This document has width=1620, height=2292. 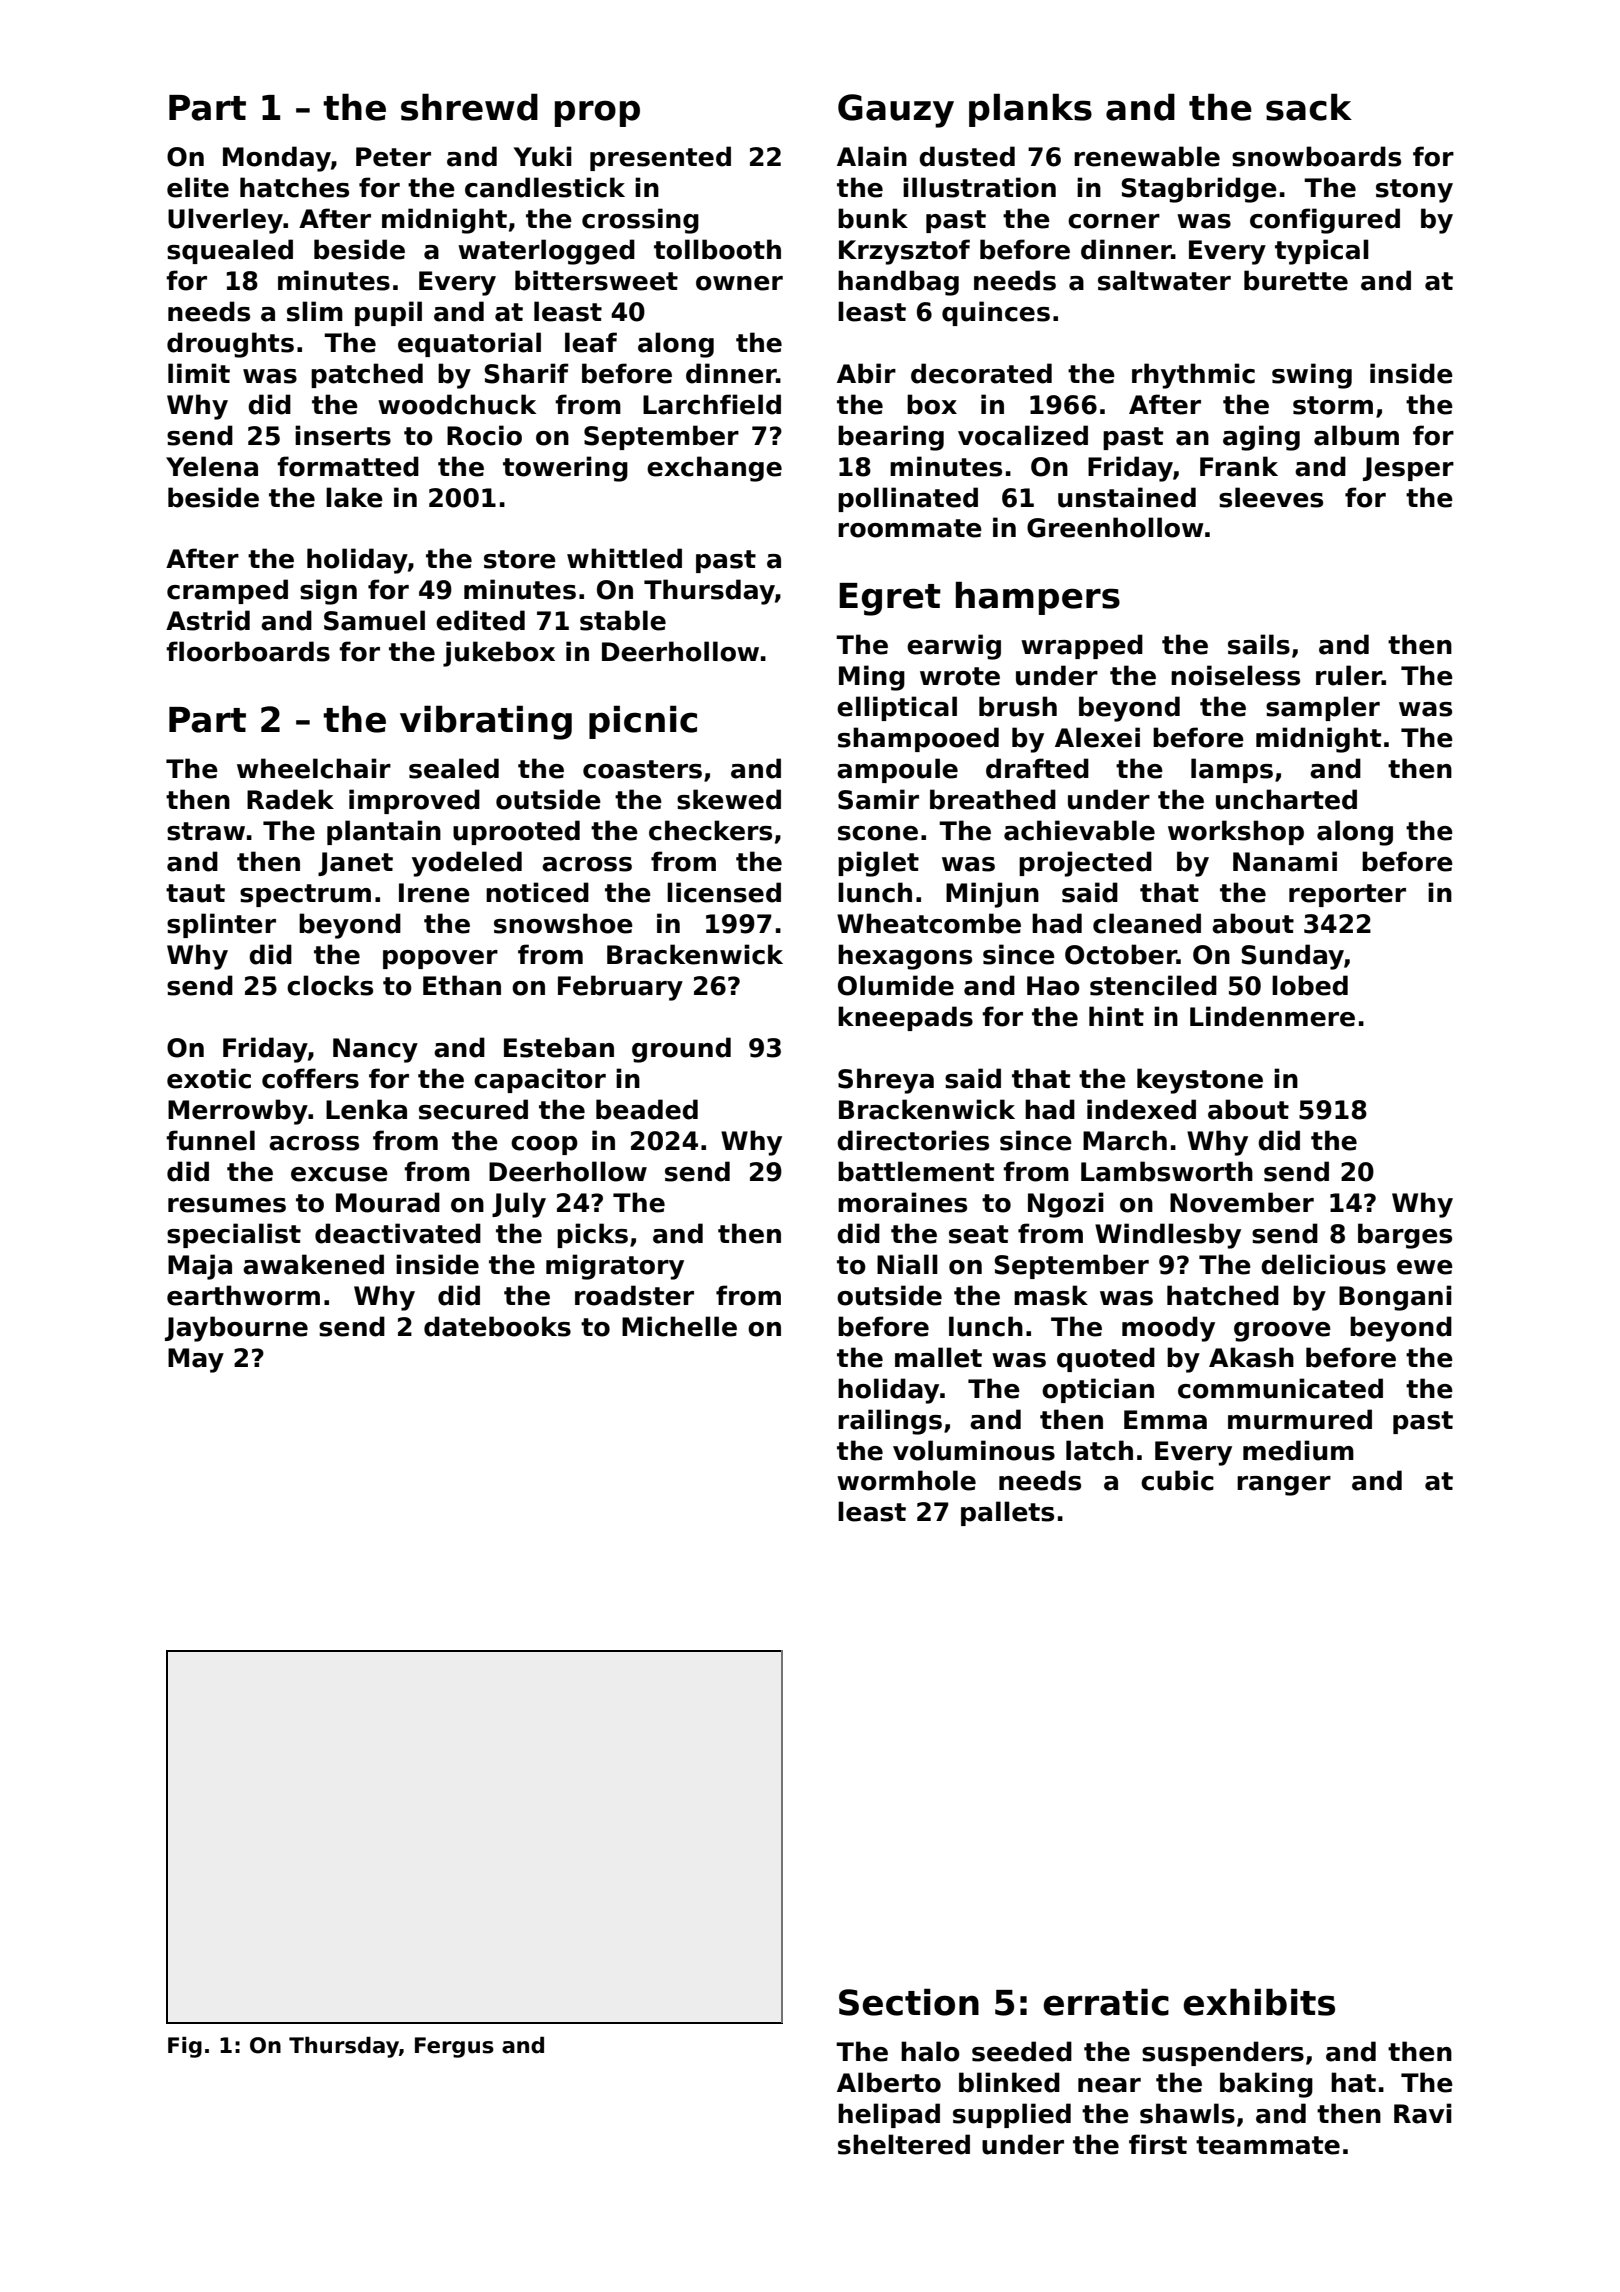 What do you see at coordinates (1309, 107) in the document?
I see `sack` at bounding box center [1309, 107].
